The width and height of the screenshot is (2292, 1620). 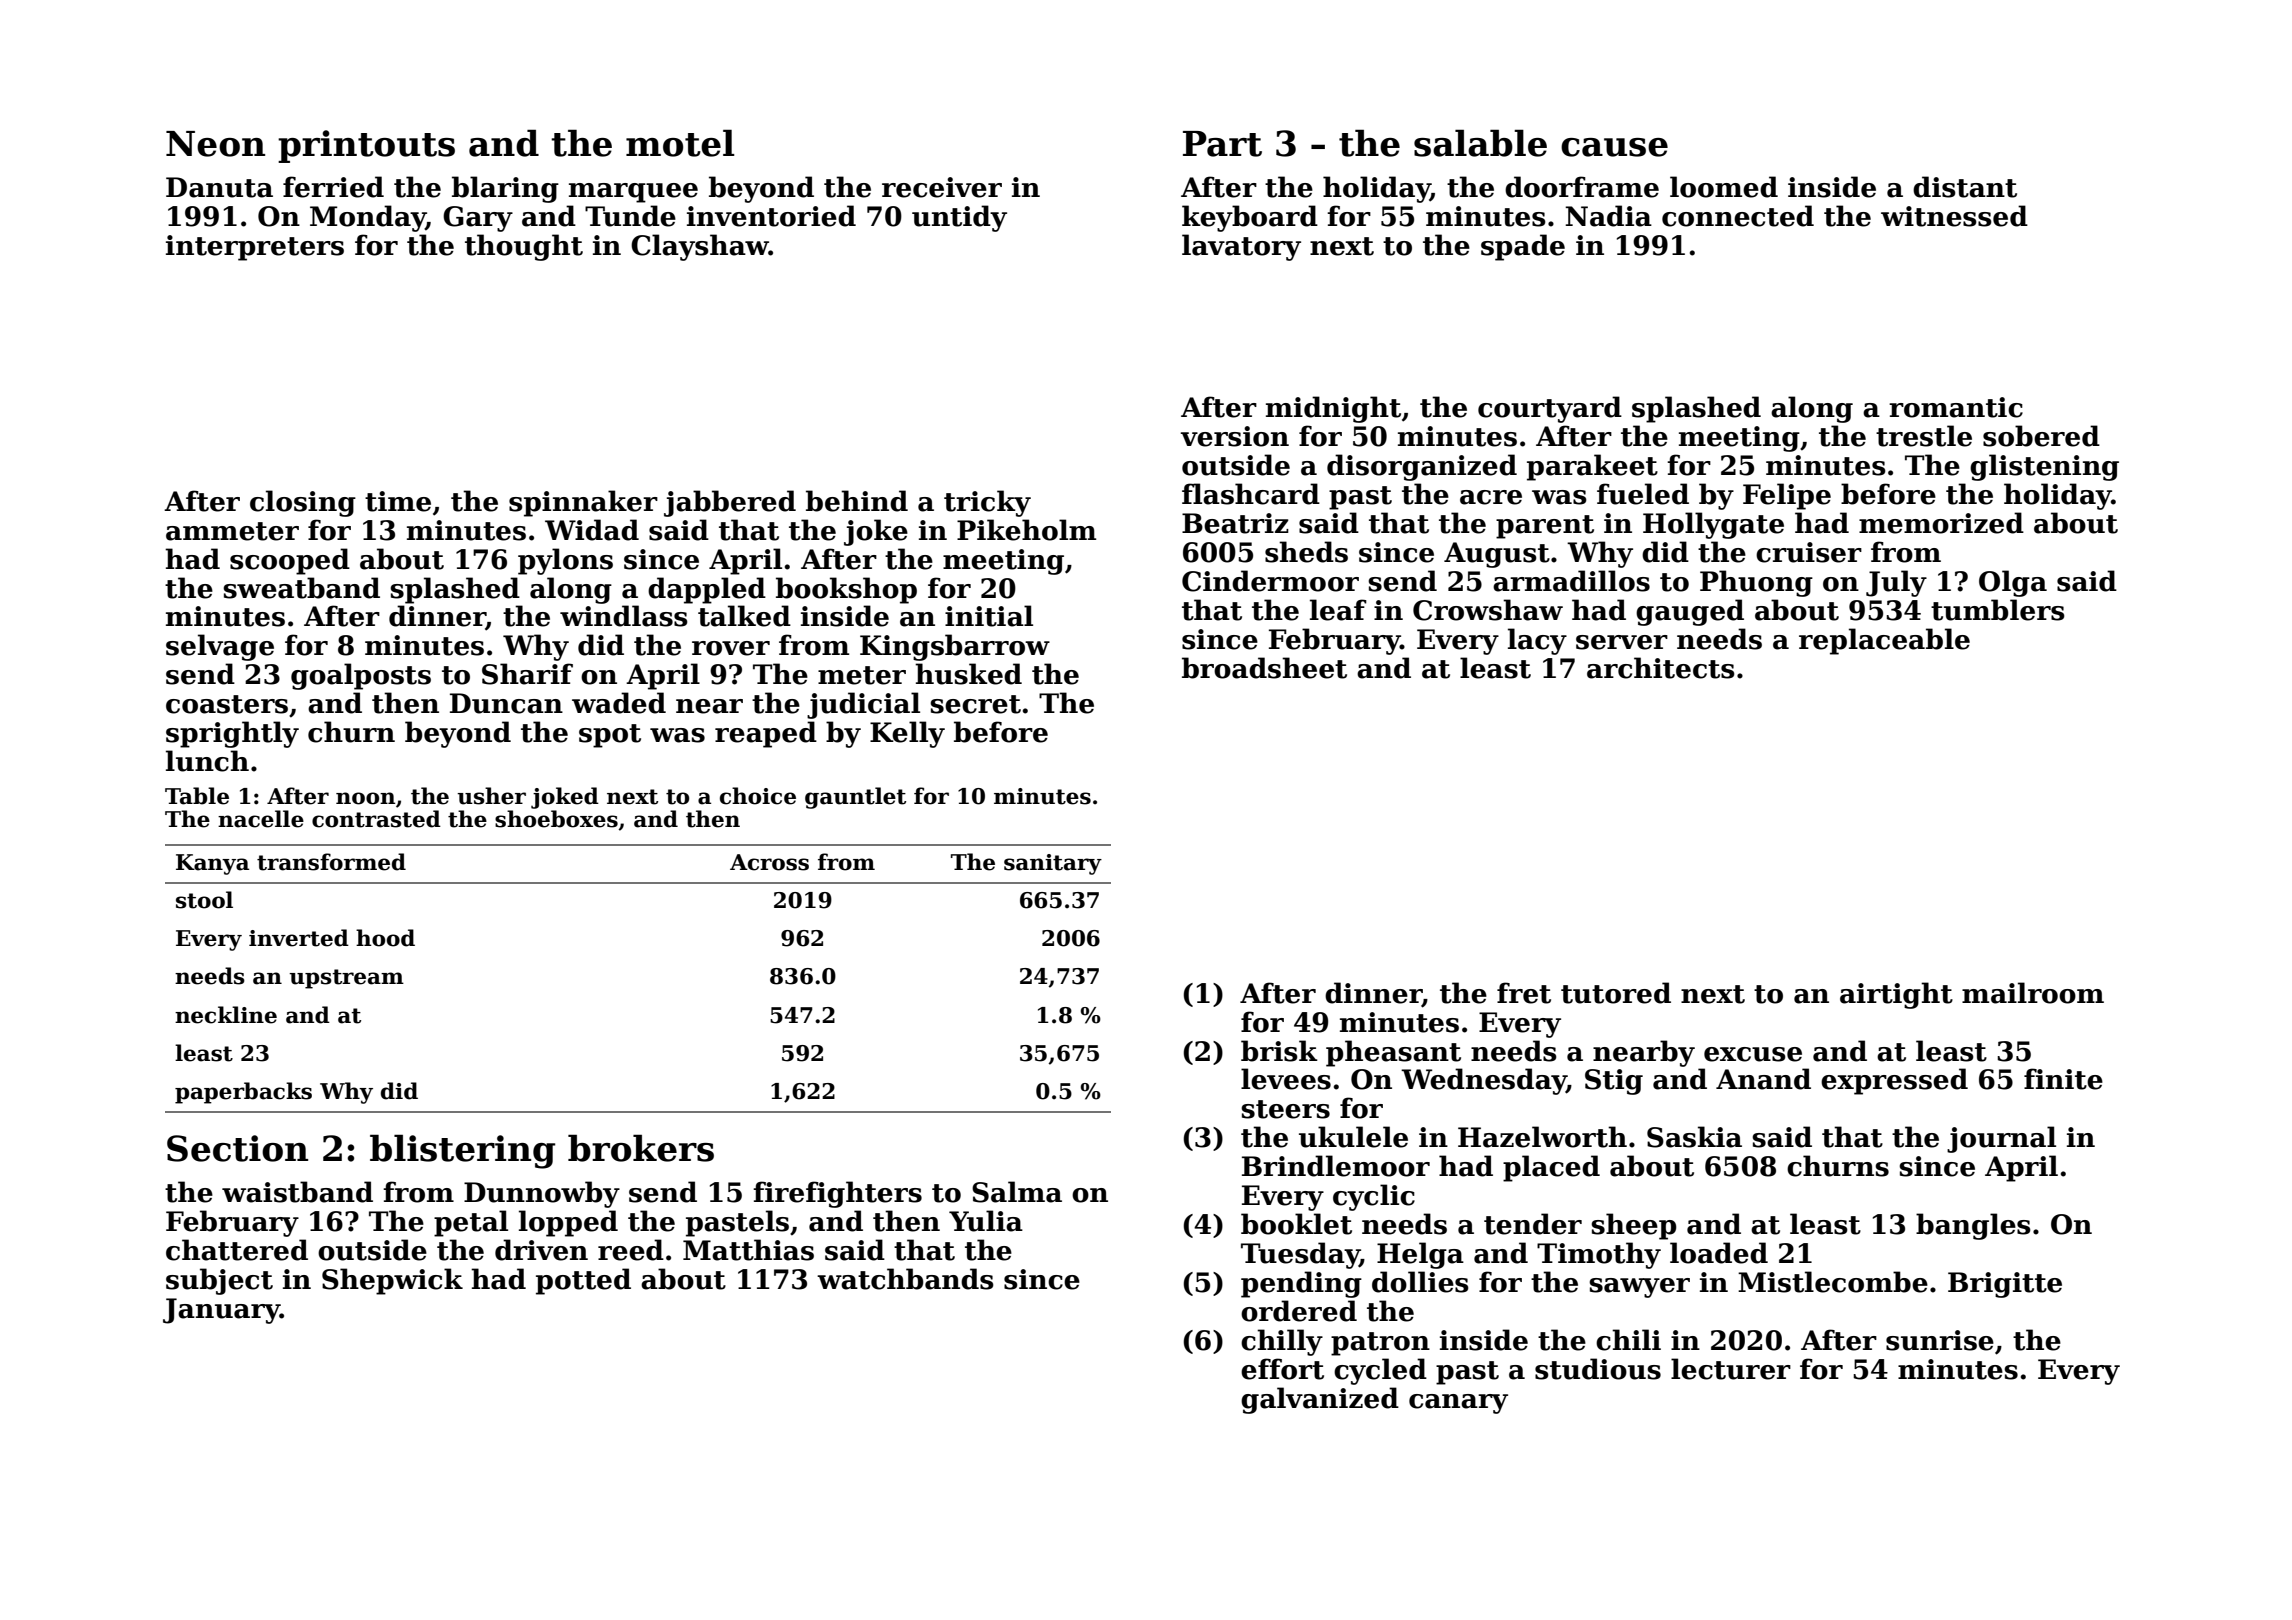 What do you see at coordinates (398, 501) in the screenshot?
I see `time` at bounding box center [398, 501].
